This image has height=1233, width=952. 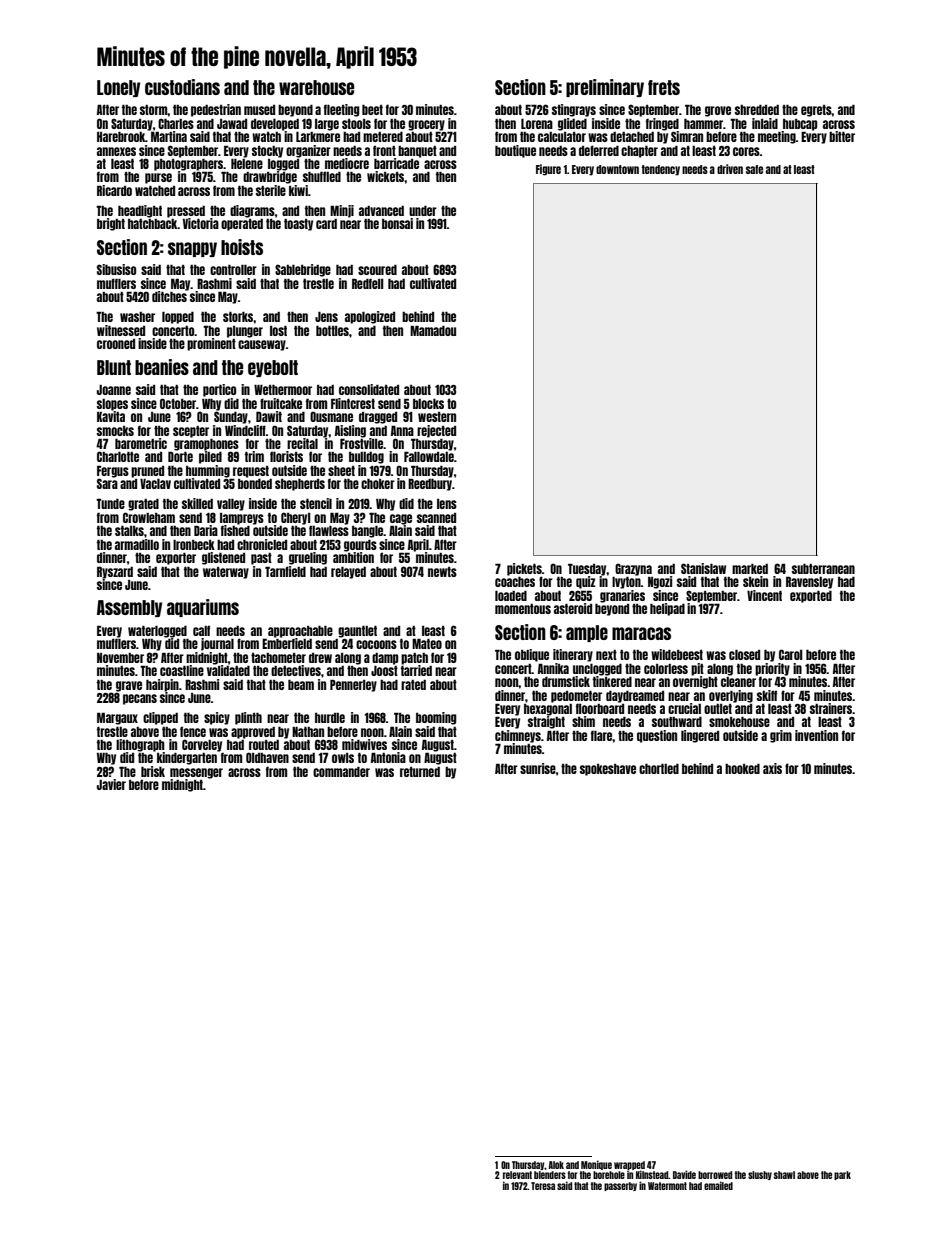 I want to click on Alok, so click(x=556, y=1165).
